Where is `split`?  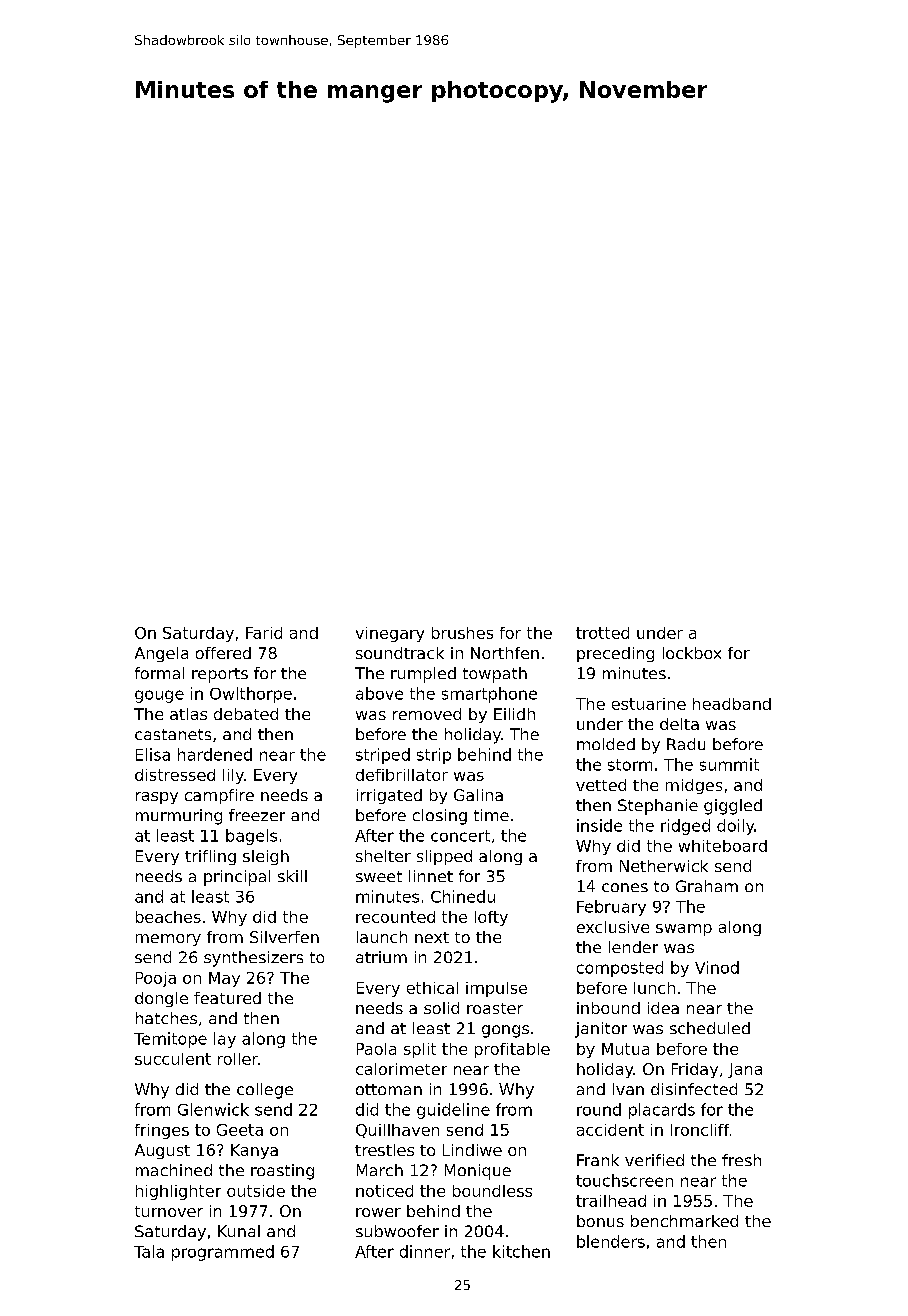
split is located at coordinates (420, 1050).
